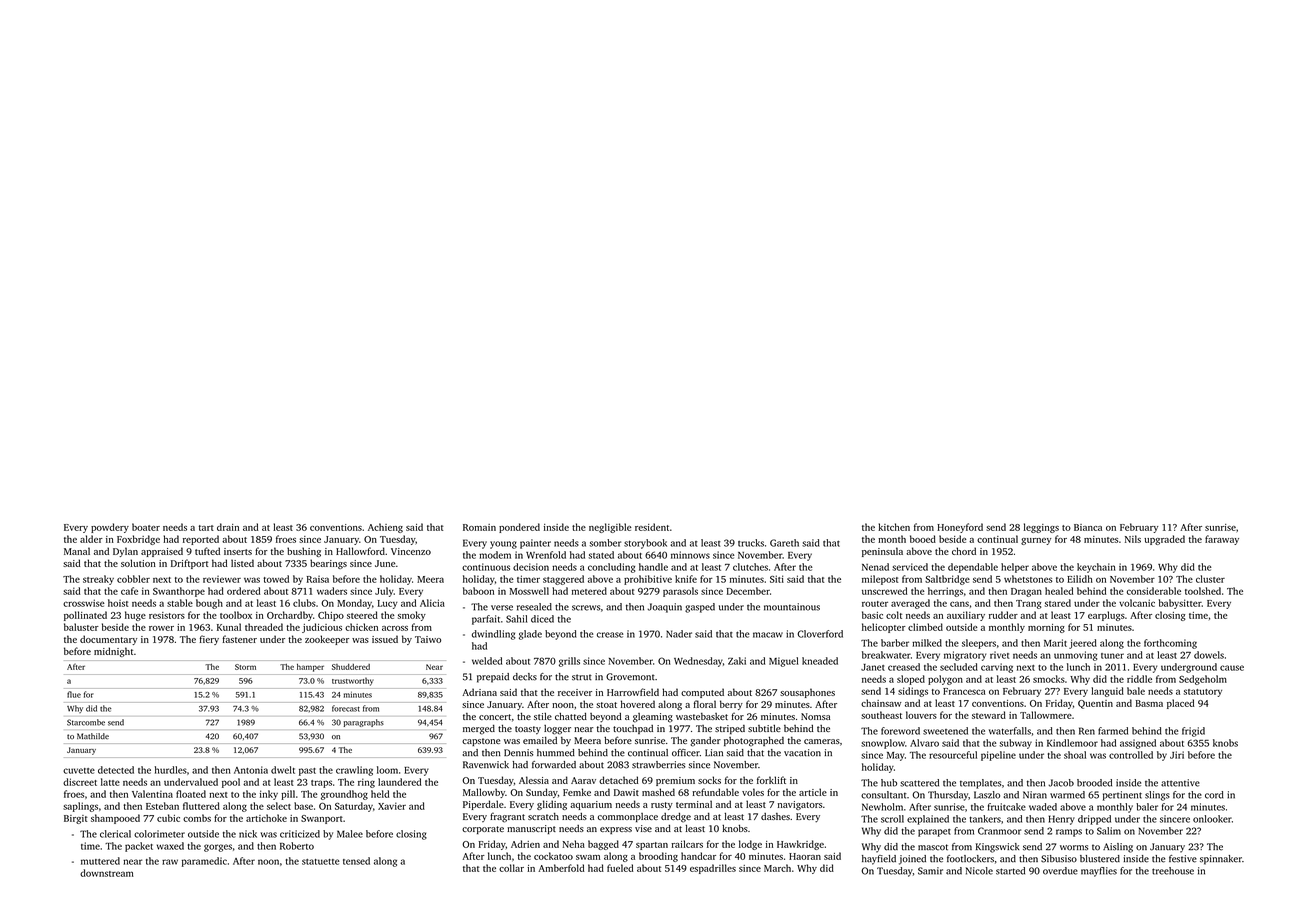 The width and height of the screenshot is (1308, 924). I want to click on cluster, so click(1210, 579).
